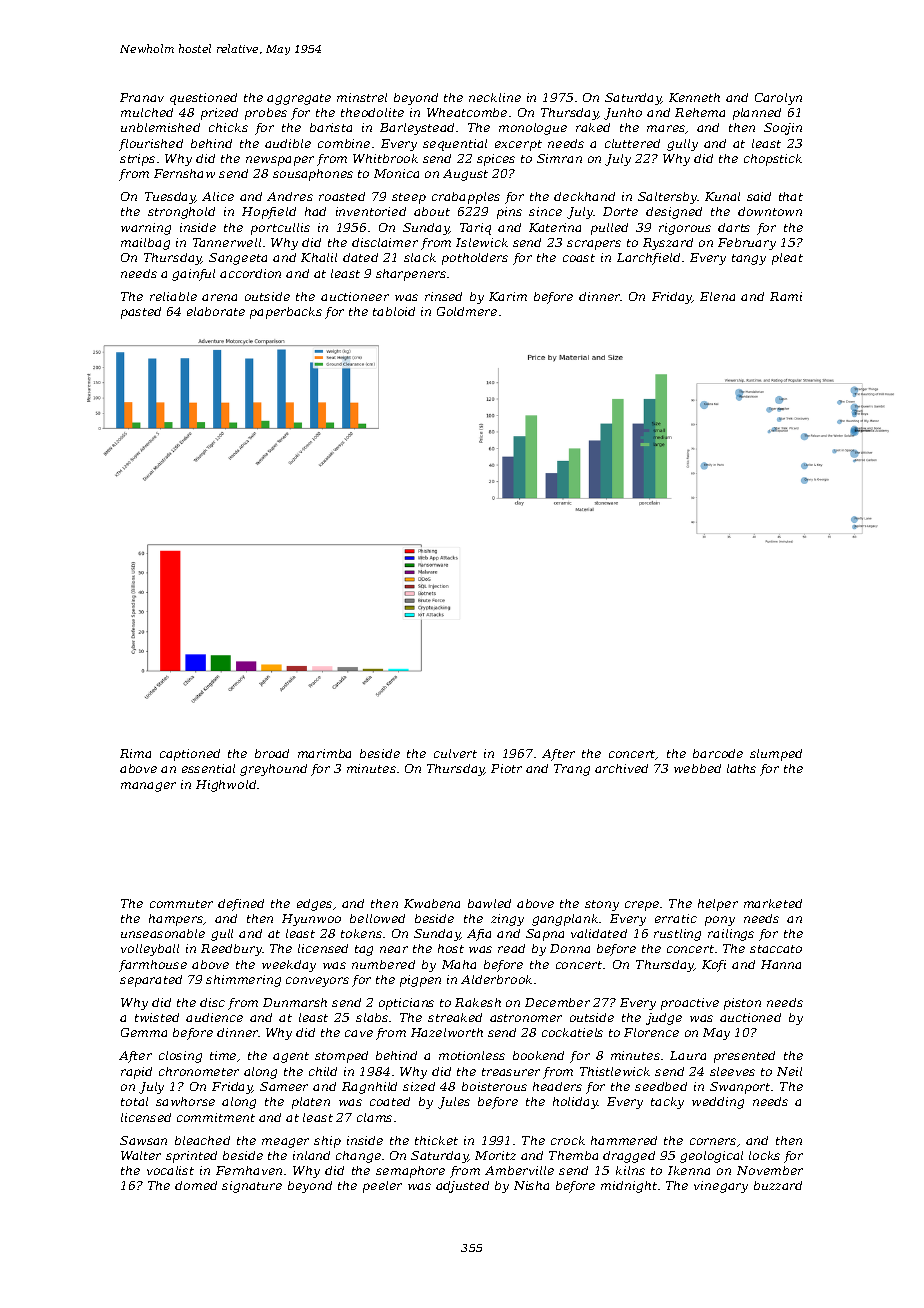 This document has width=924, height=1308. I want to click on audience, so click(214, 1017).
